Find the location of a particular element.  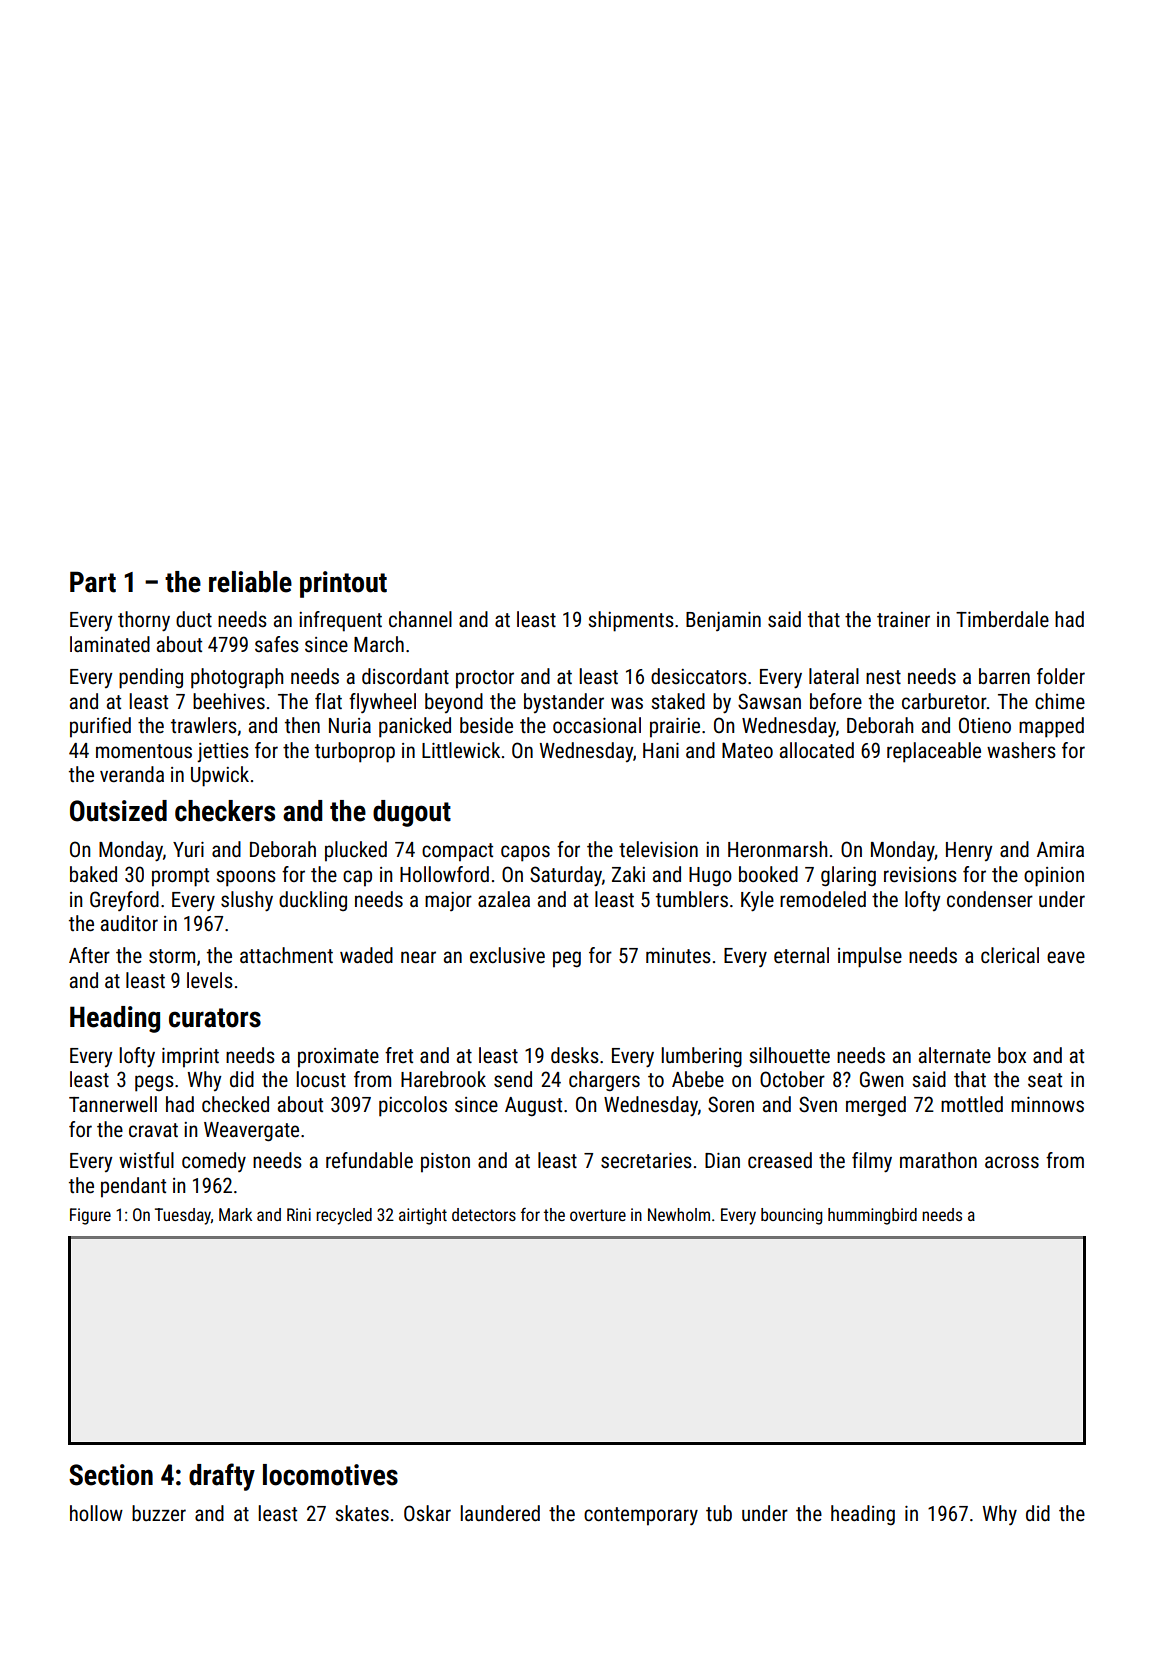

chime is located at coordinates (1060, 701).
